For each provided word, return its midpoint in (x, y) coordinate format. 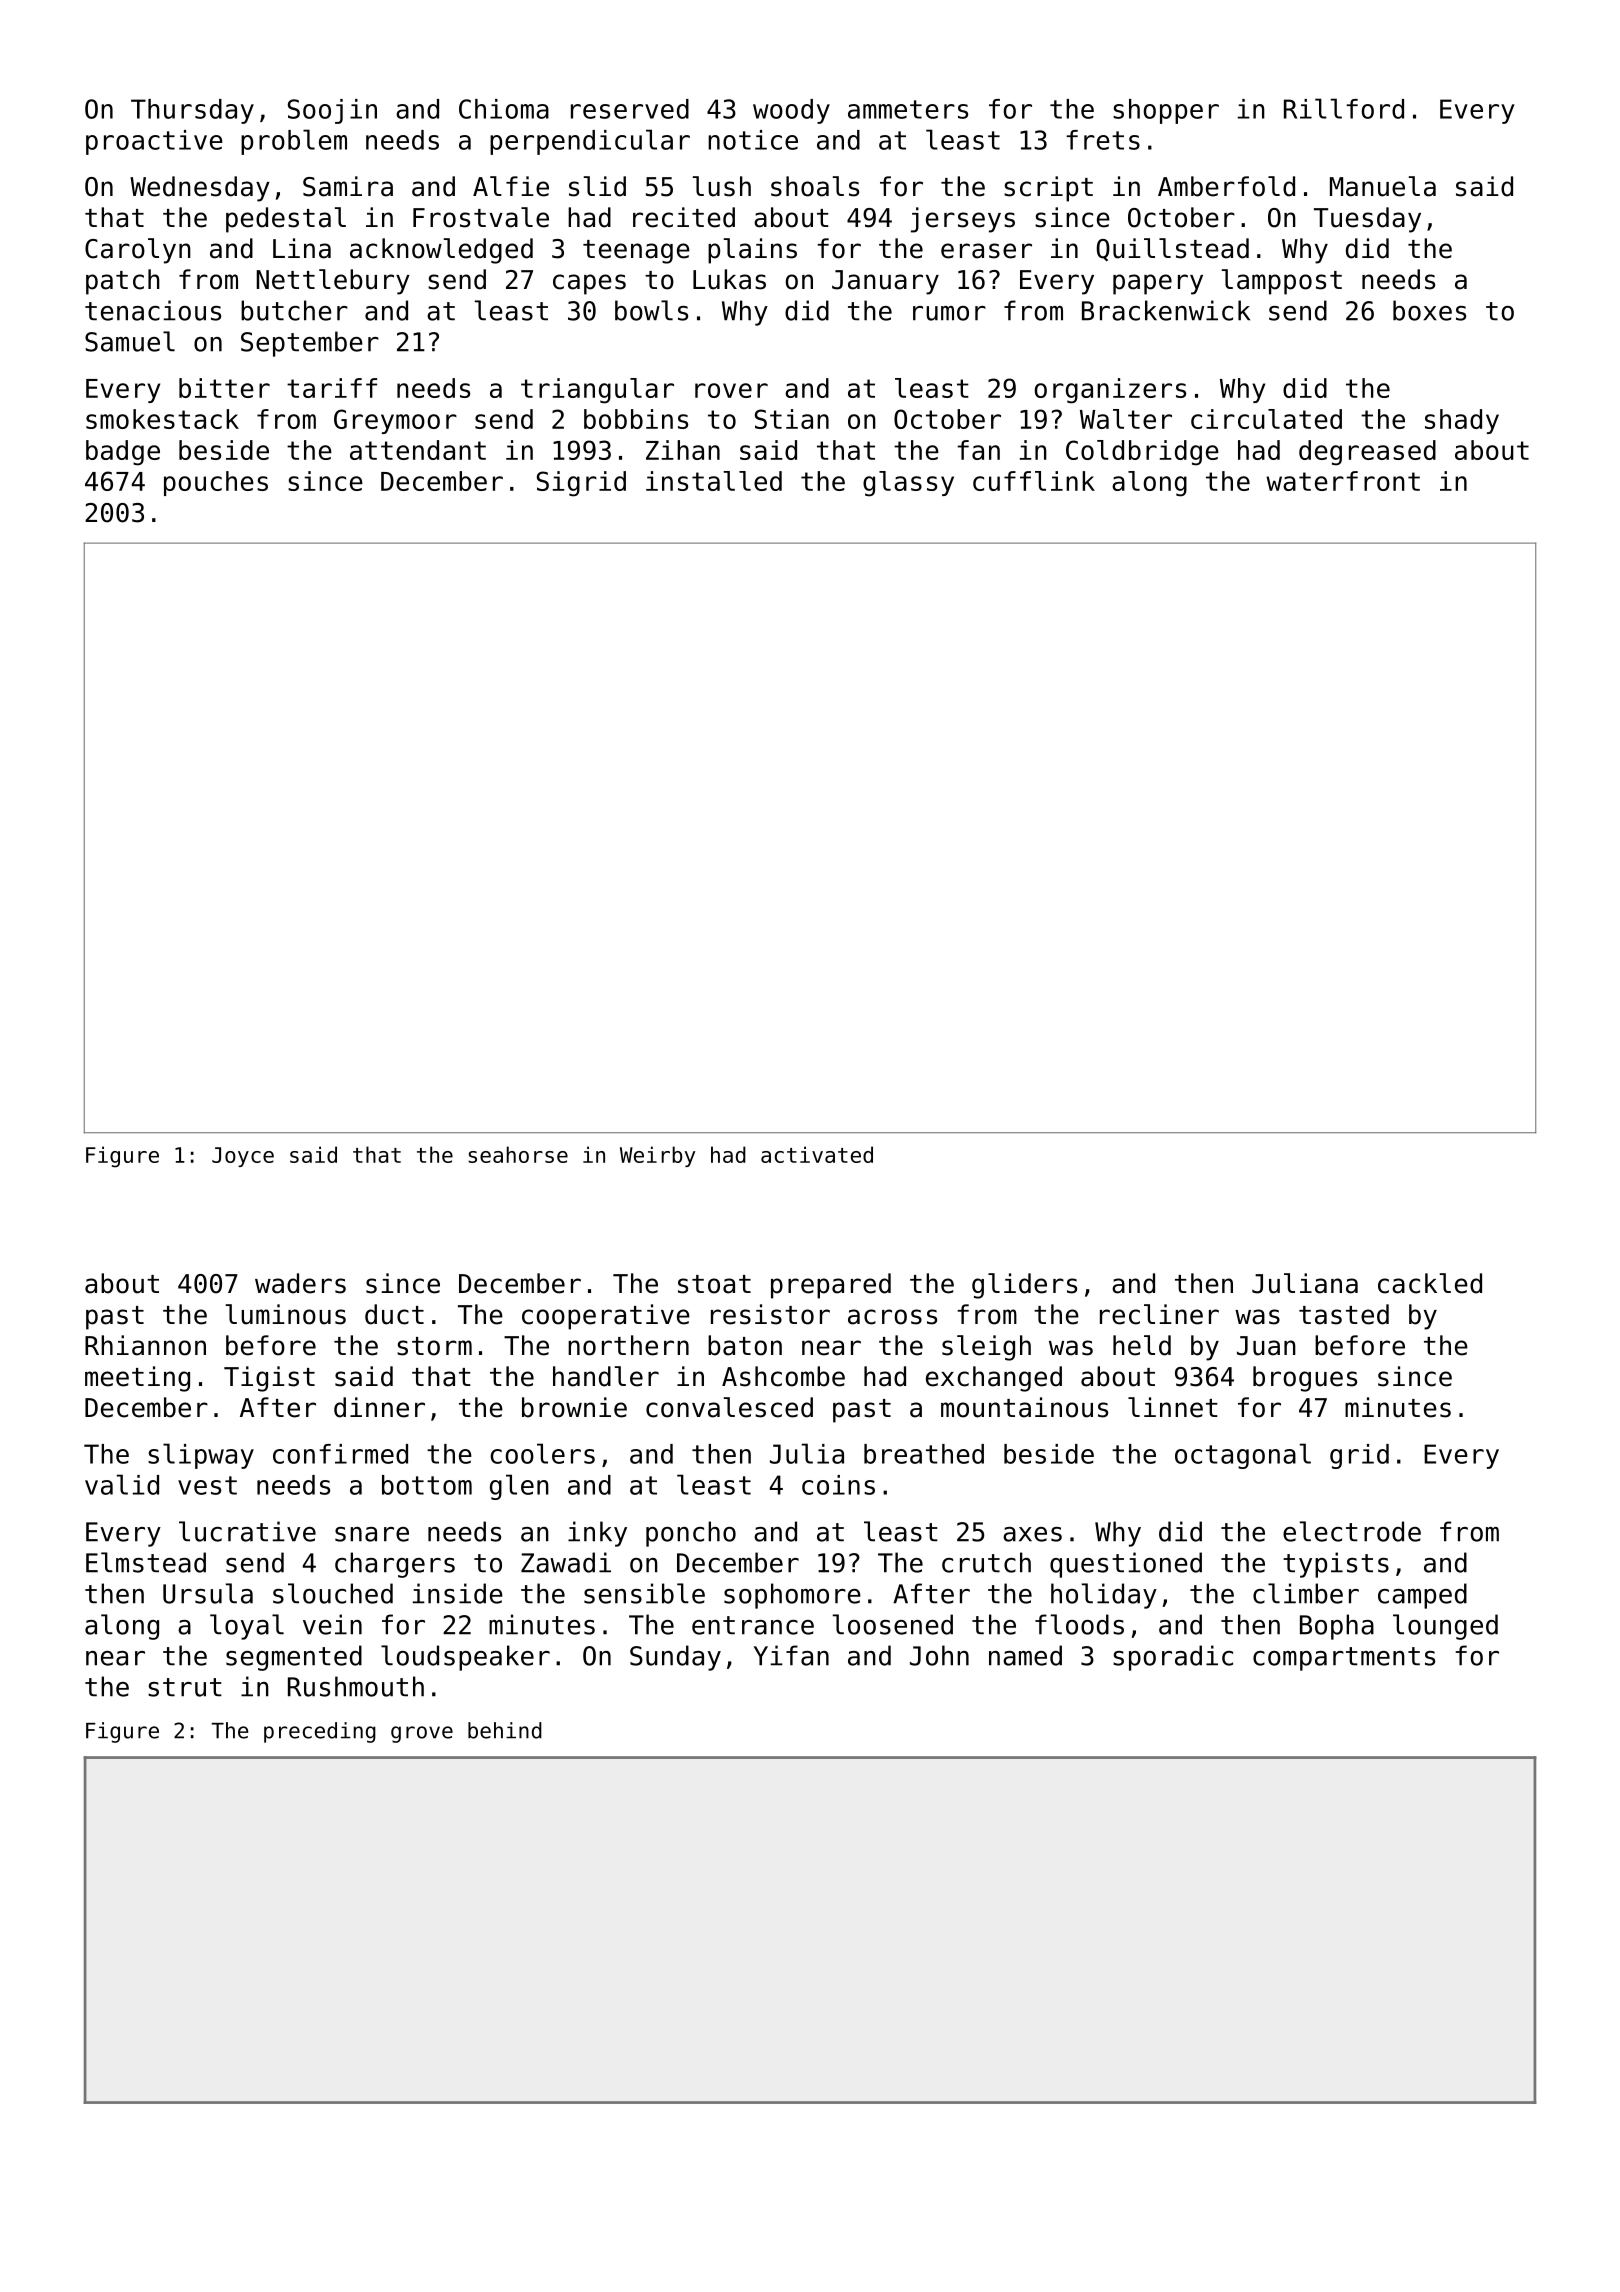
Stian (792, 419)
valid (122, 1484)
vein (332, 1624)
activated (817, 1154)
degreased (1367, 453)
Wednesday (200, 189)
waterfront (1343, 481)
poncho (691, 1534)
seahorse (518, 1154)
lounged (1445, 1627)
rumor (949, 313)
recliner (1159, 1314)
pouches (216, 483)
